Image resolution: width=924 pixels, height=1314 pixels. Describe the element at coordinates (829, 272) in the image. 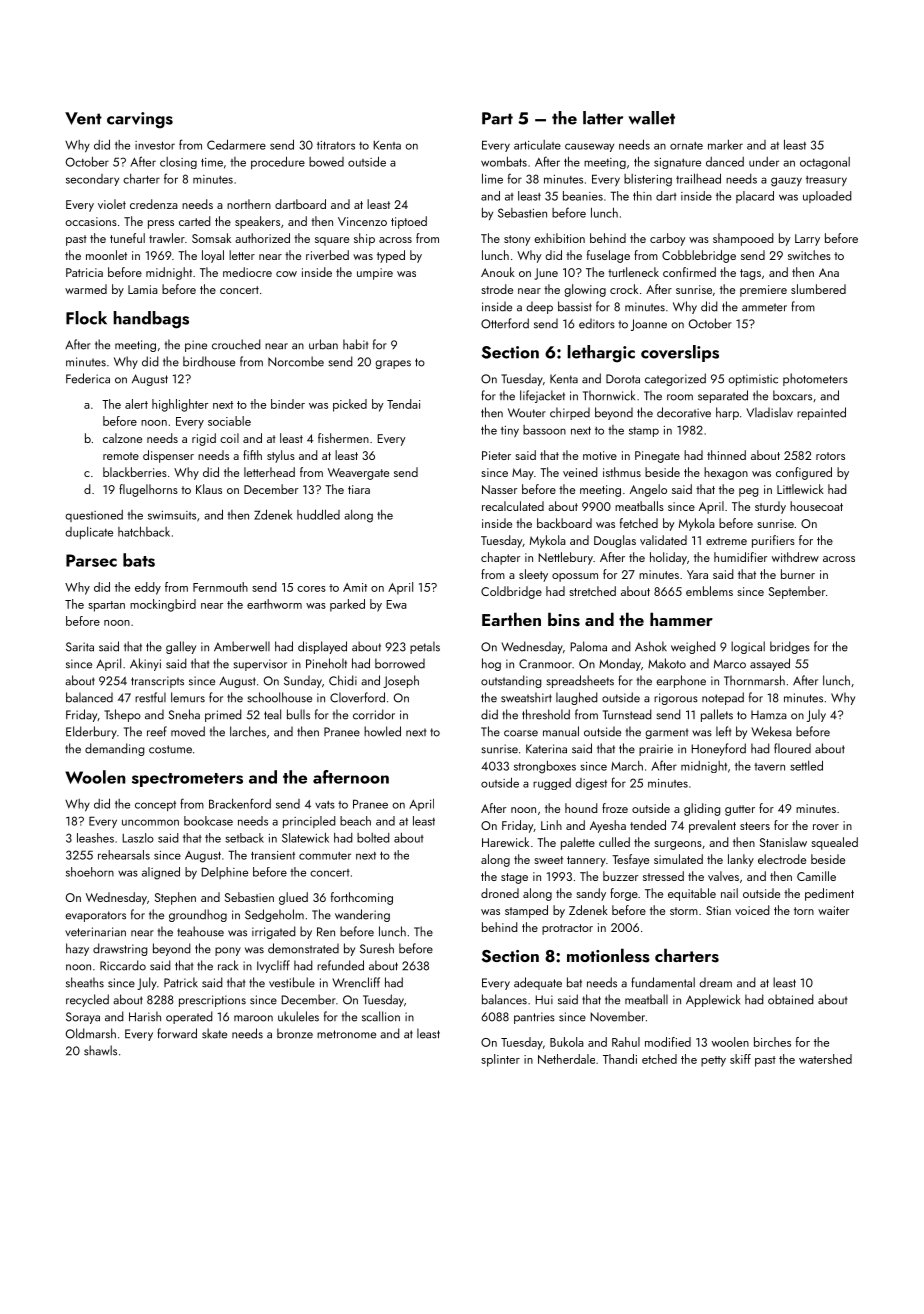

I see `Ana` at that location.
